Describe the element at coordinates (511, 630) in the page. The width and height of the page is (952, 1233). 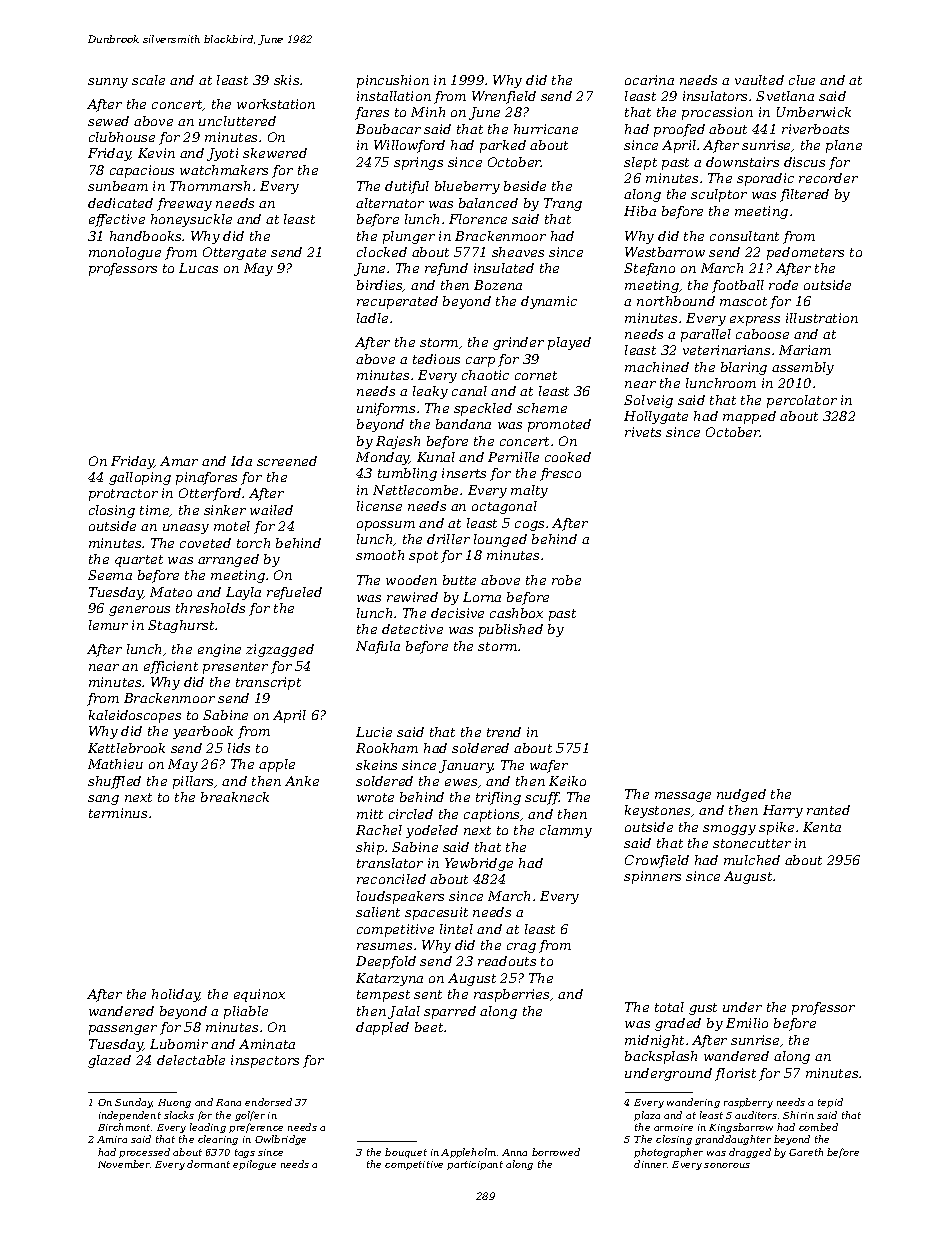
I see `published` at that location.
